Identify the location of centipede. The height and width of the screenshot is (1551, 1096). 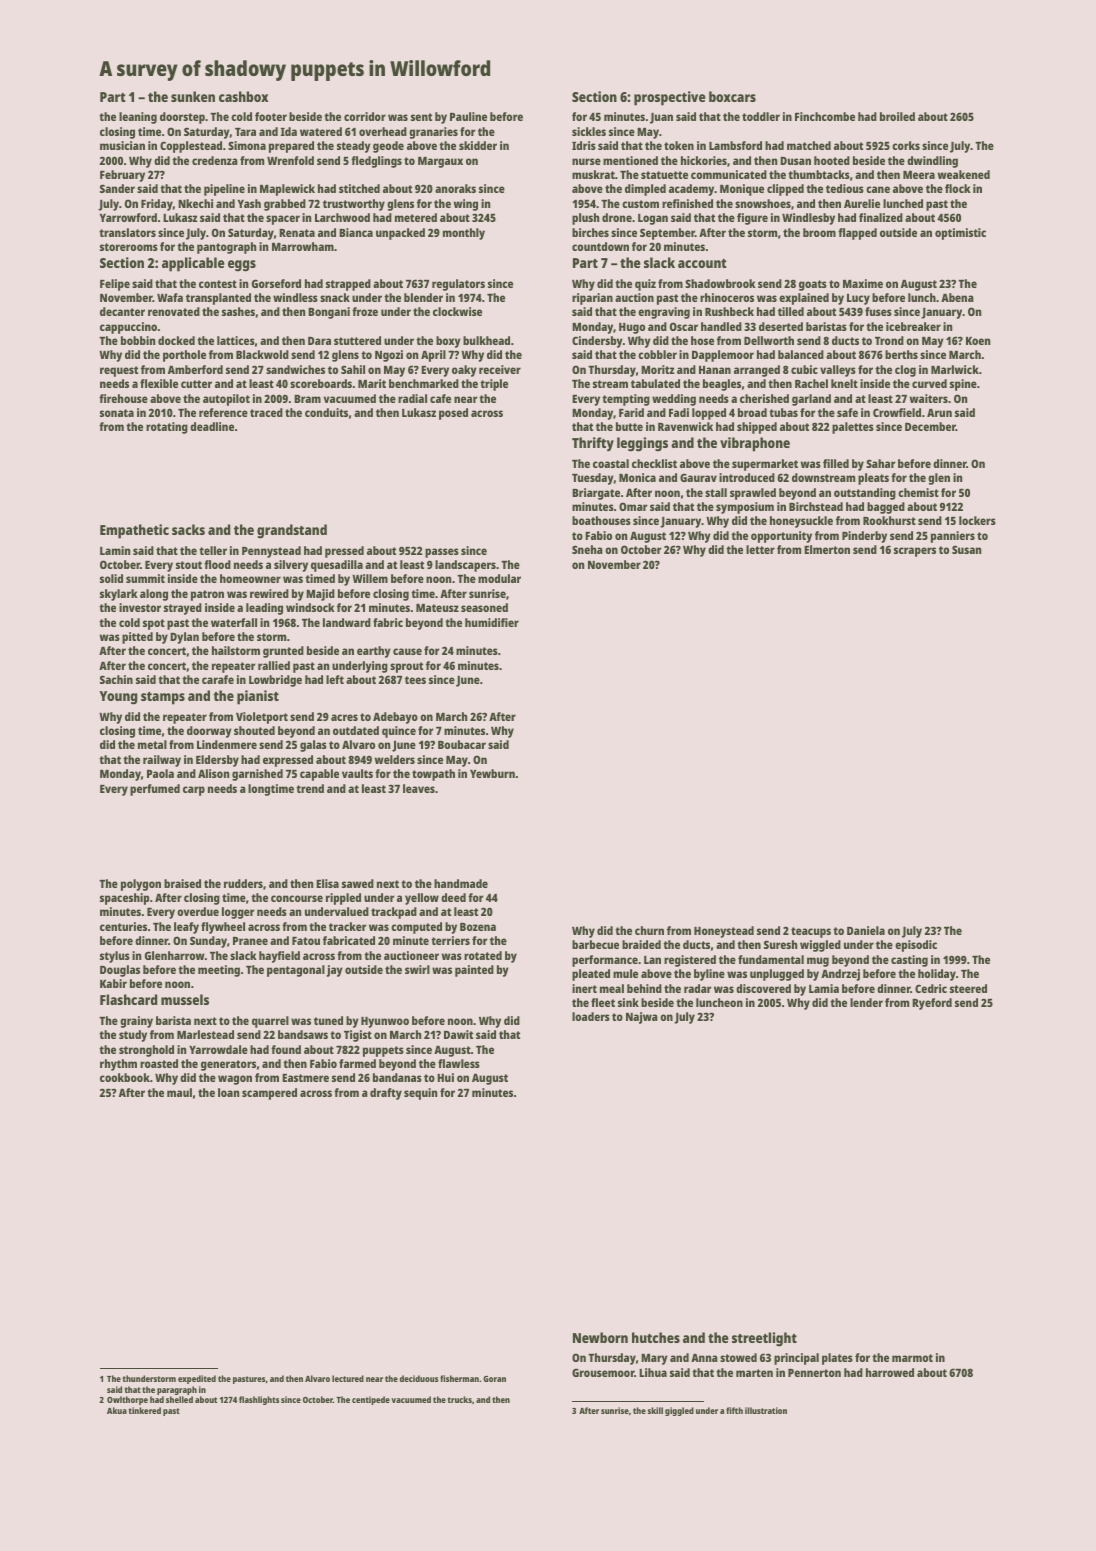
(371, 1400).
